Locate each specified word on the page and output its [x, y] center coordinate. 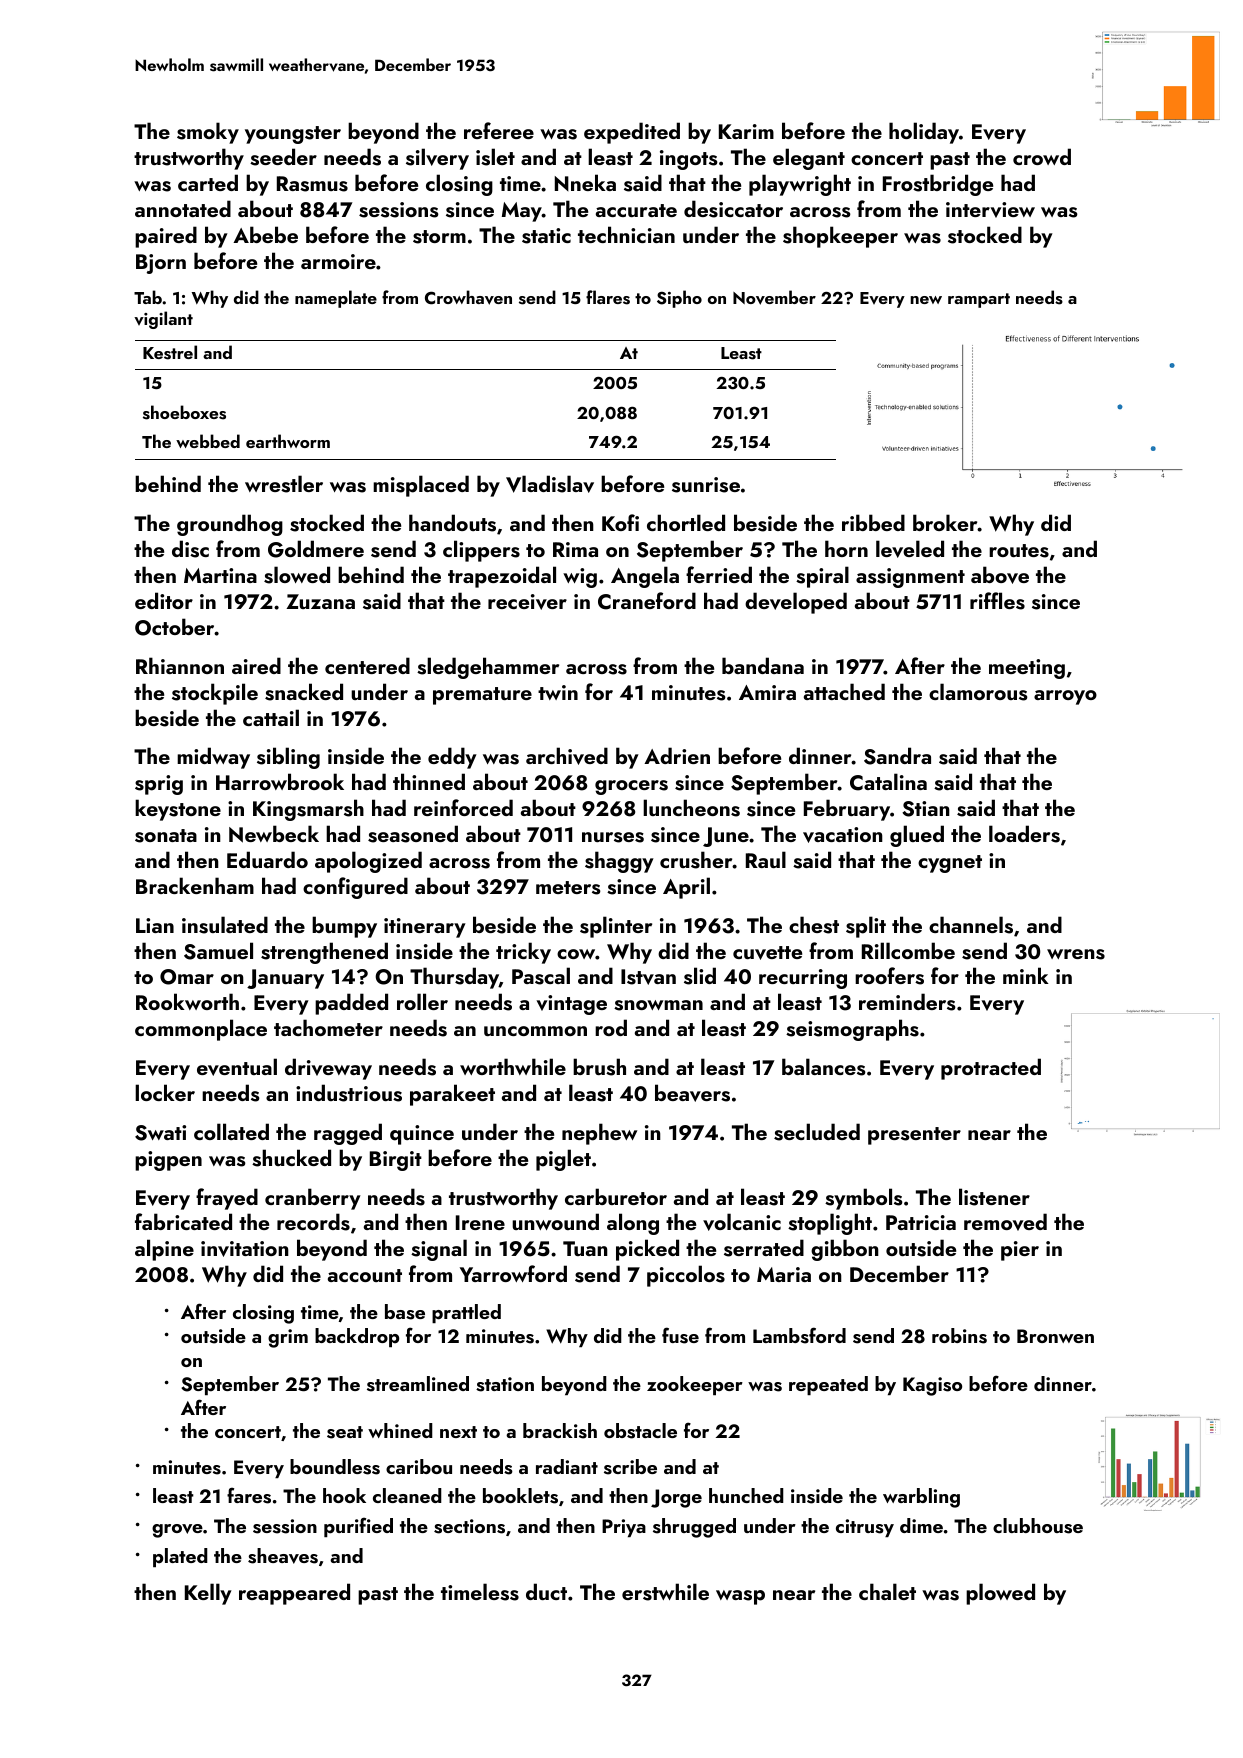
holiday [924, 133]
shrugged [694, 1528]
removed [1005, 1222]
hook [344, 1495]
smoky [208, 133]
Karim [746, 131]
